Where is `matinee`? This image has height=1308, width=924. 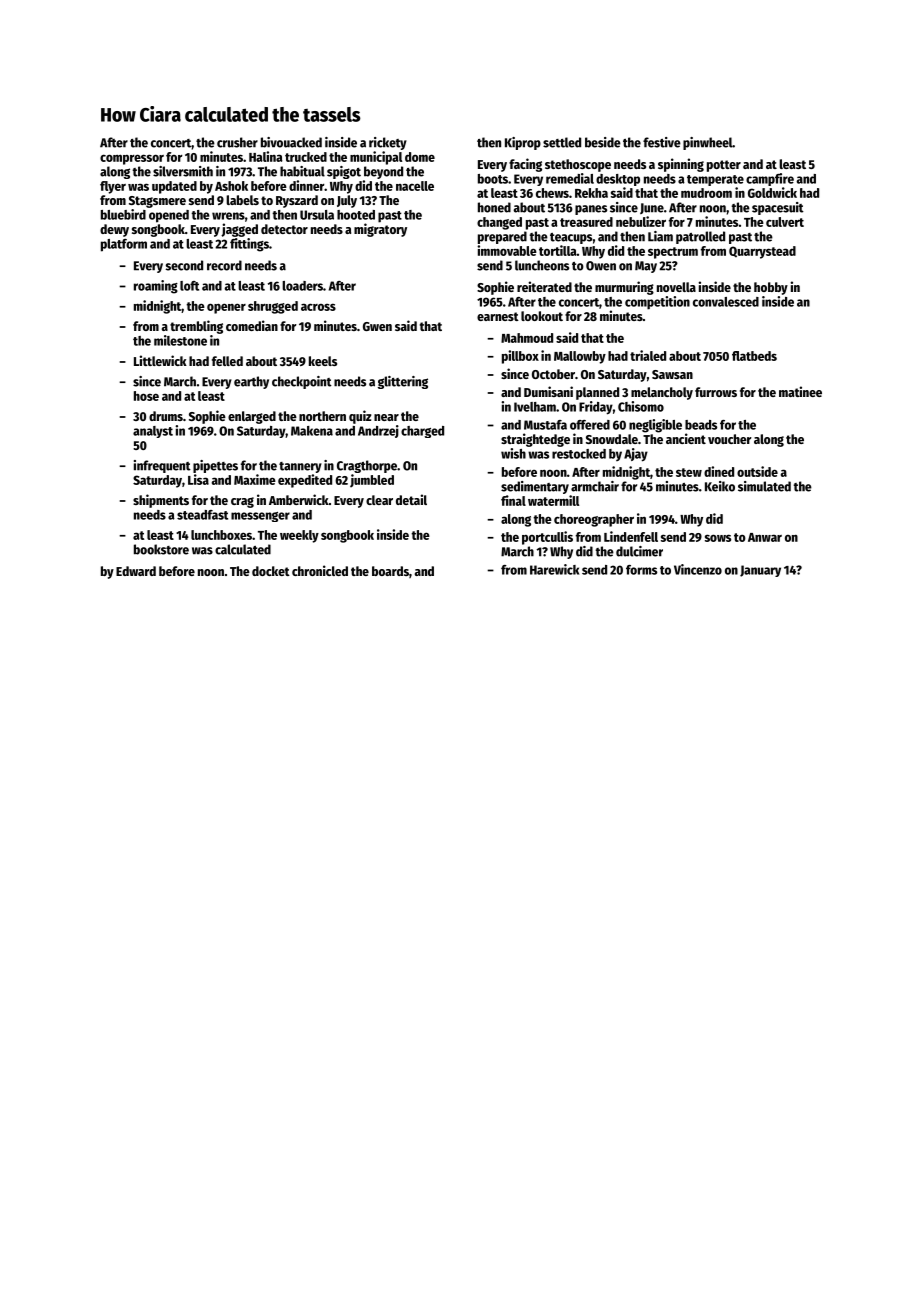 matinee is located at coordinates (800, 391).
